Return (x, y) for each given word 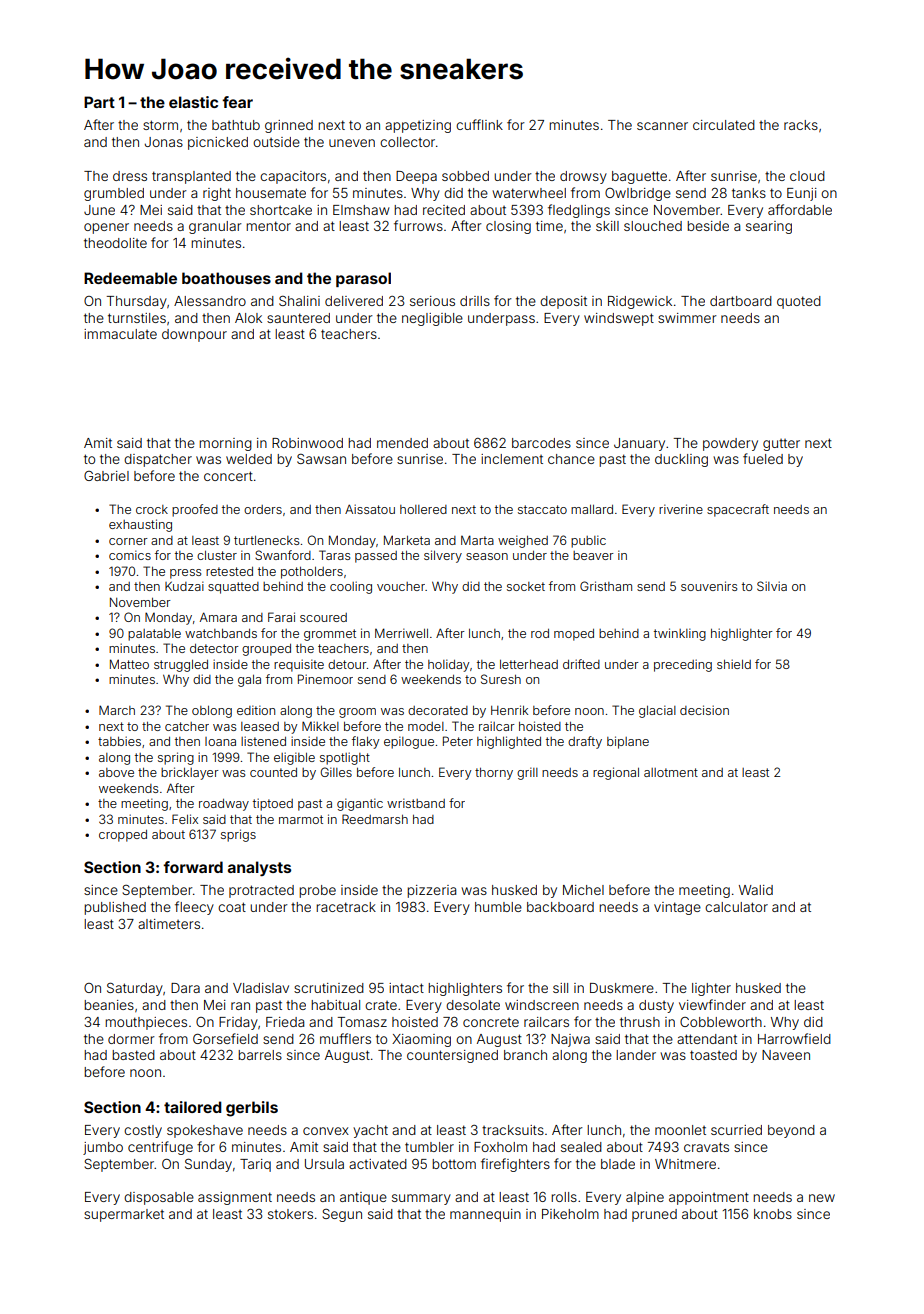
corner (128, 541)
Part (99, 102)
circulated (724, 125)
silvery (443, 556)
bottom (454, 1164)
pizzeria (431, 891)
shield (734, 664)
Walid (756, 890)
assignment (235, 1198)
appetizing (418, 126)
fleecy (194, 908)
